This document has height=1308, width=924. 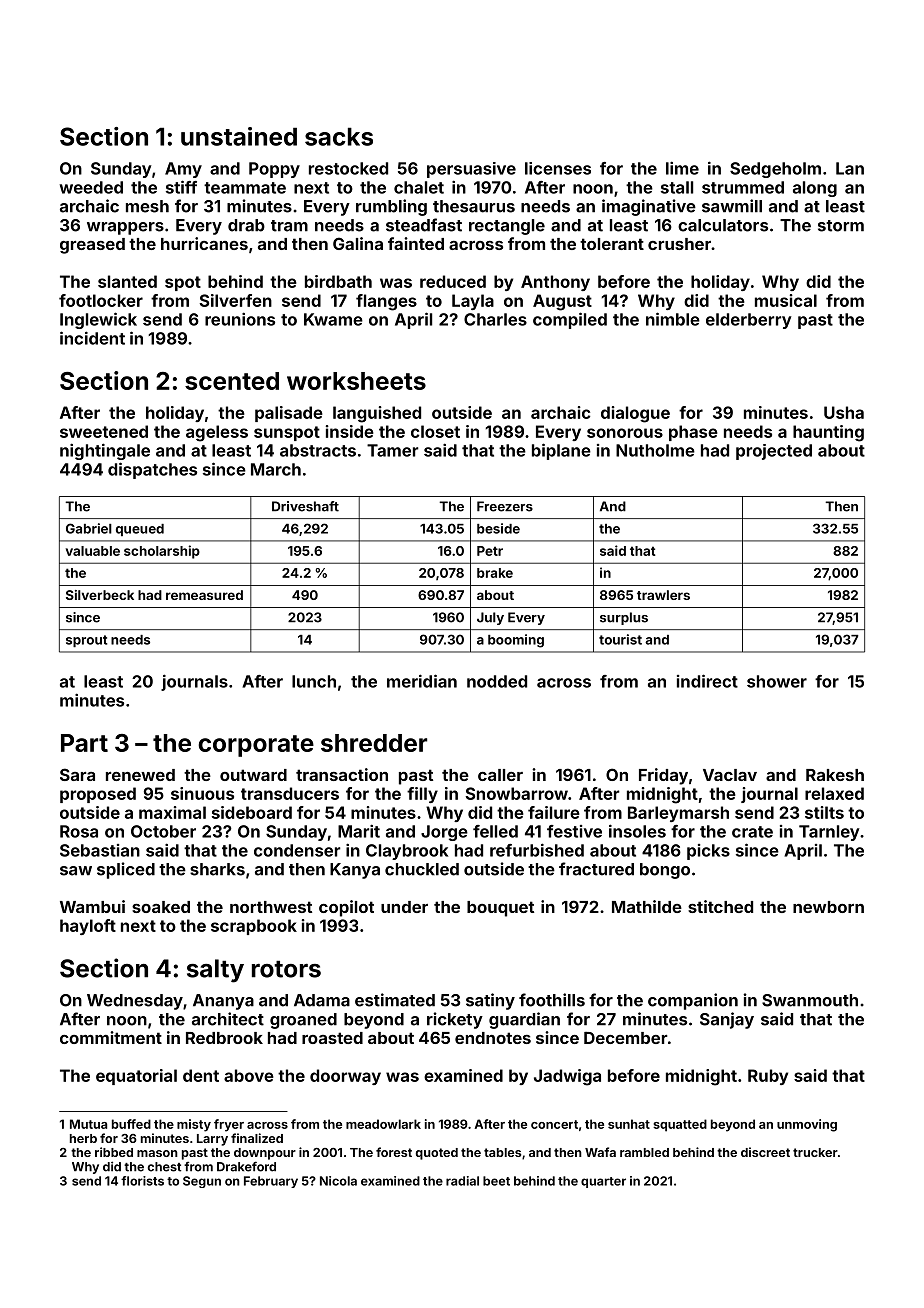 I want to click on lime, so click(x=682, y=168).
